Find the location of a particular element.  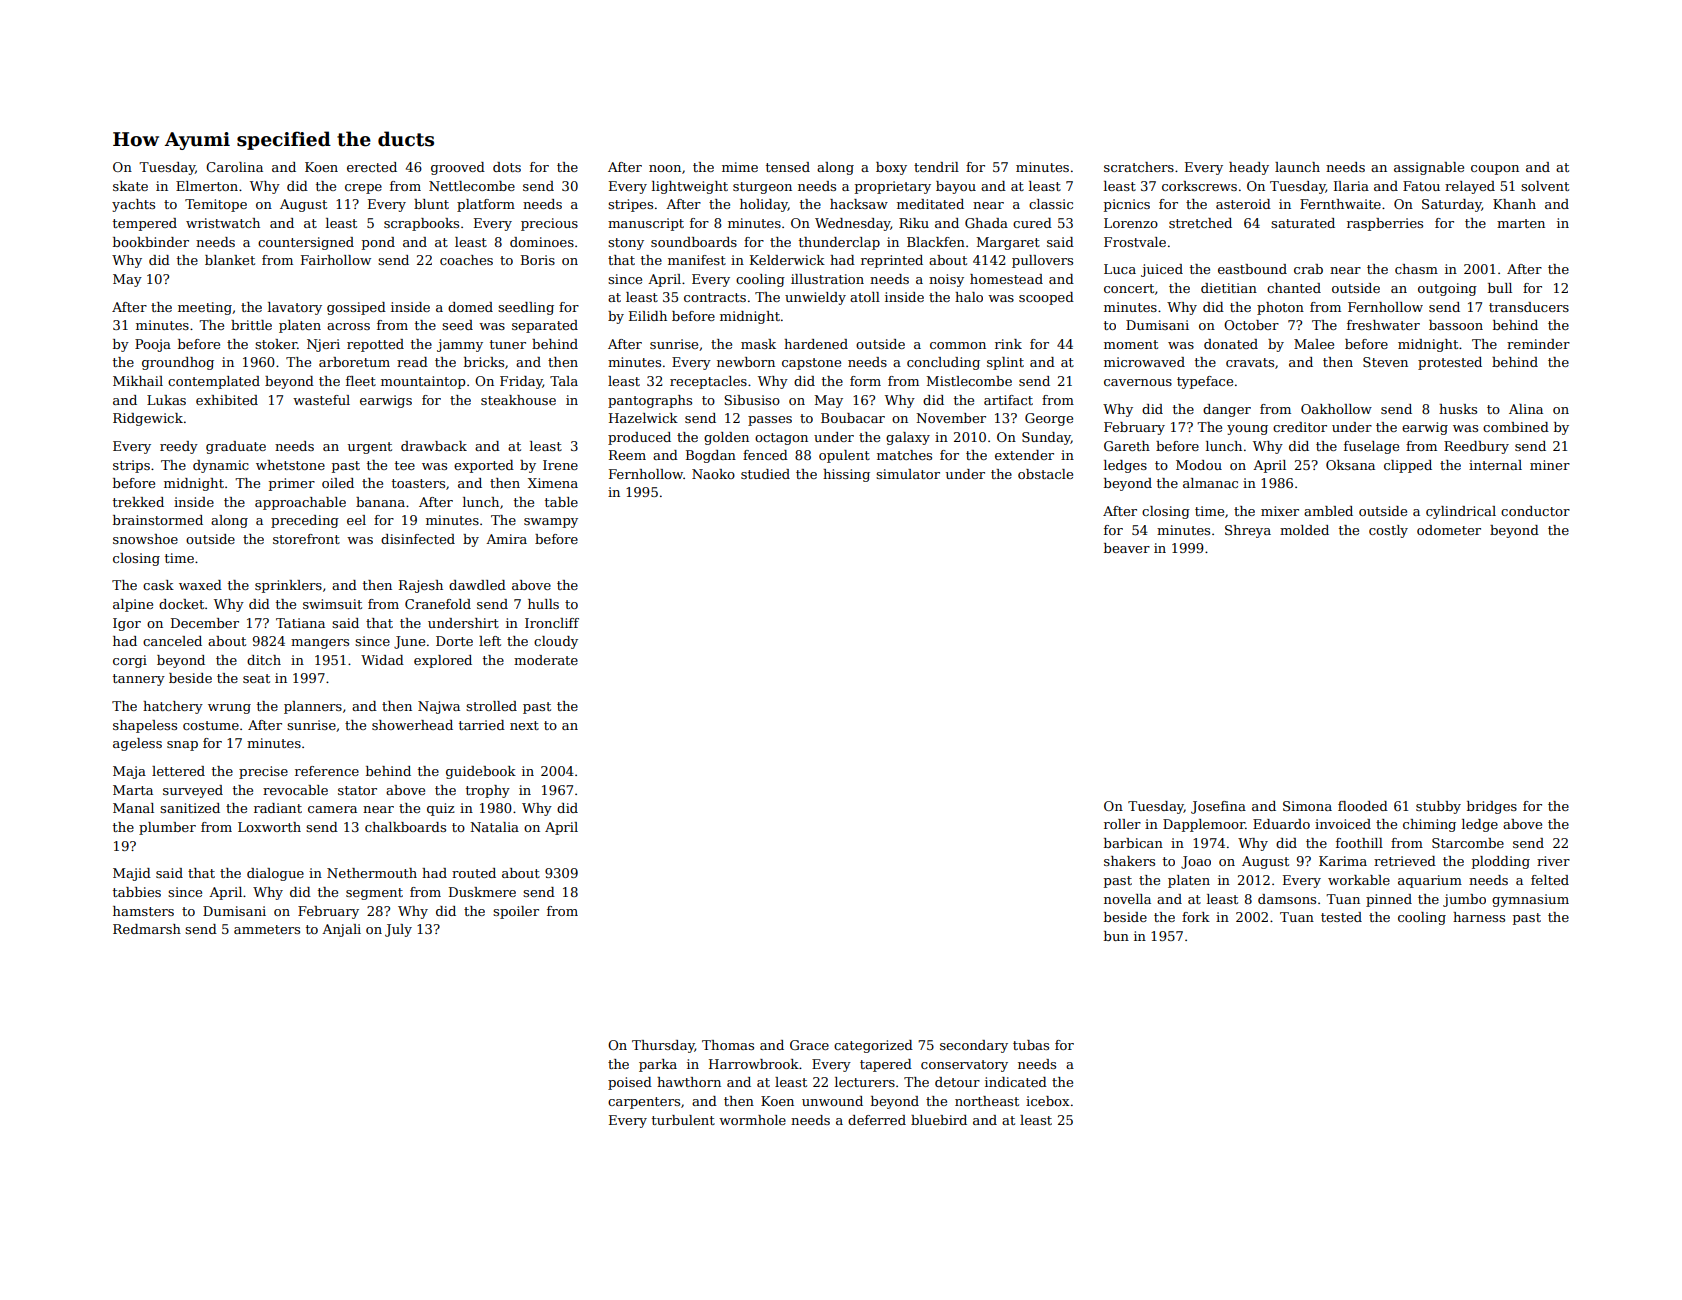

beaver is located at coordinates (1127, 548).
